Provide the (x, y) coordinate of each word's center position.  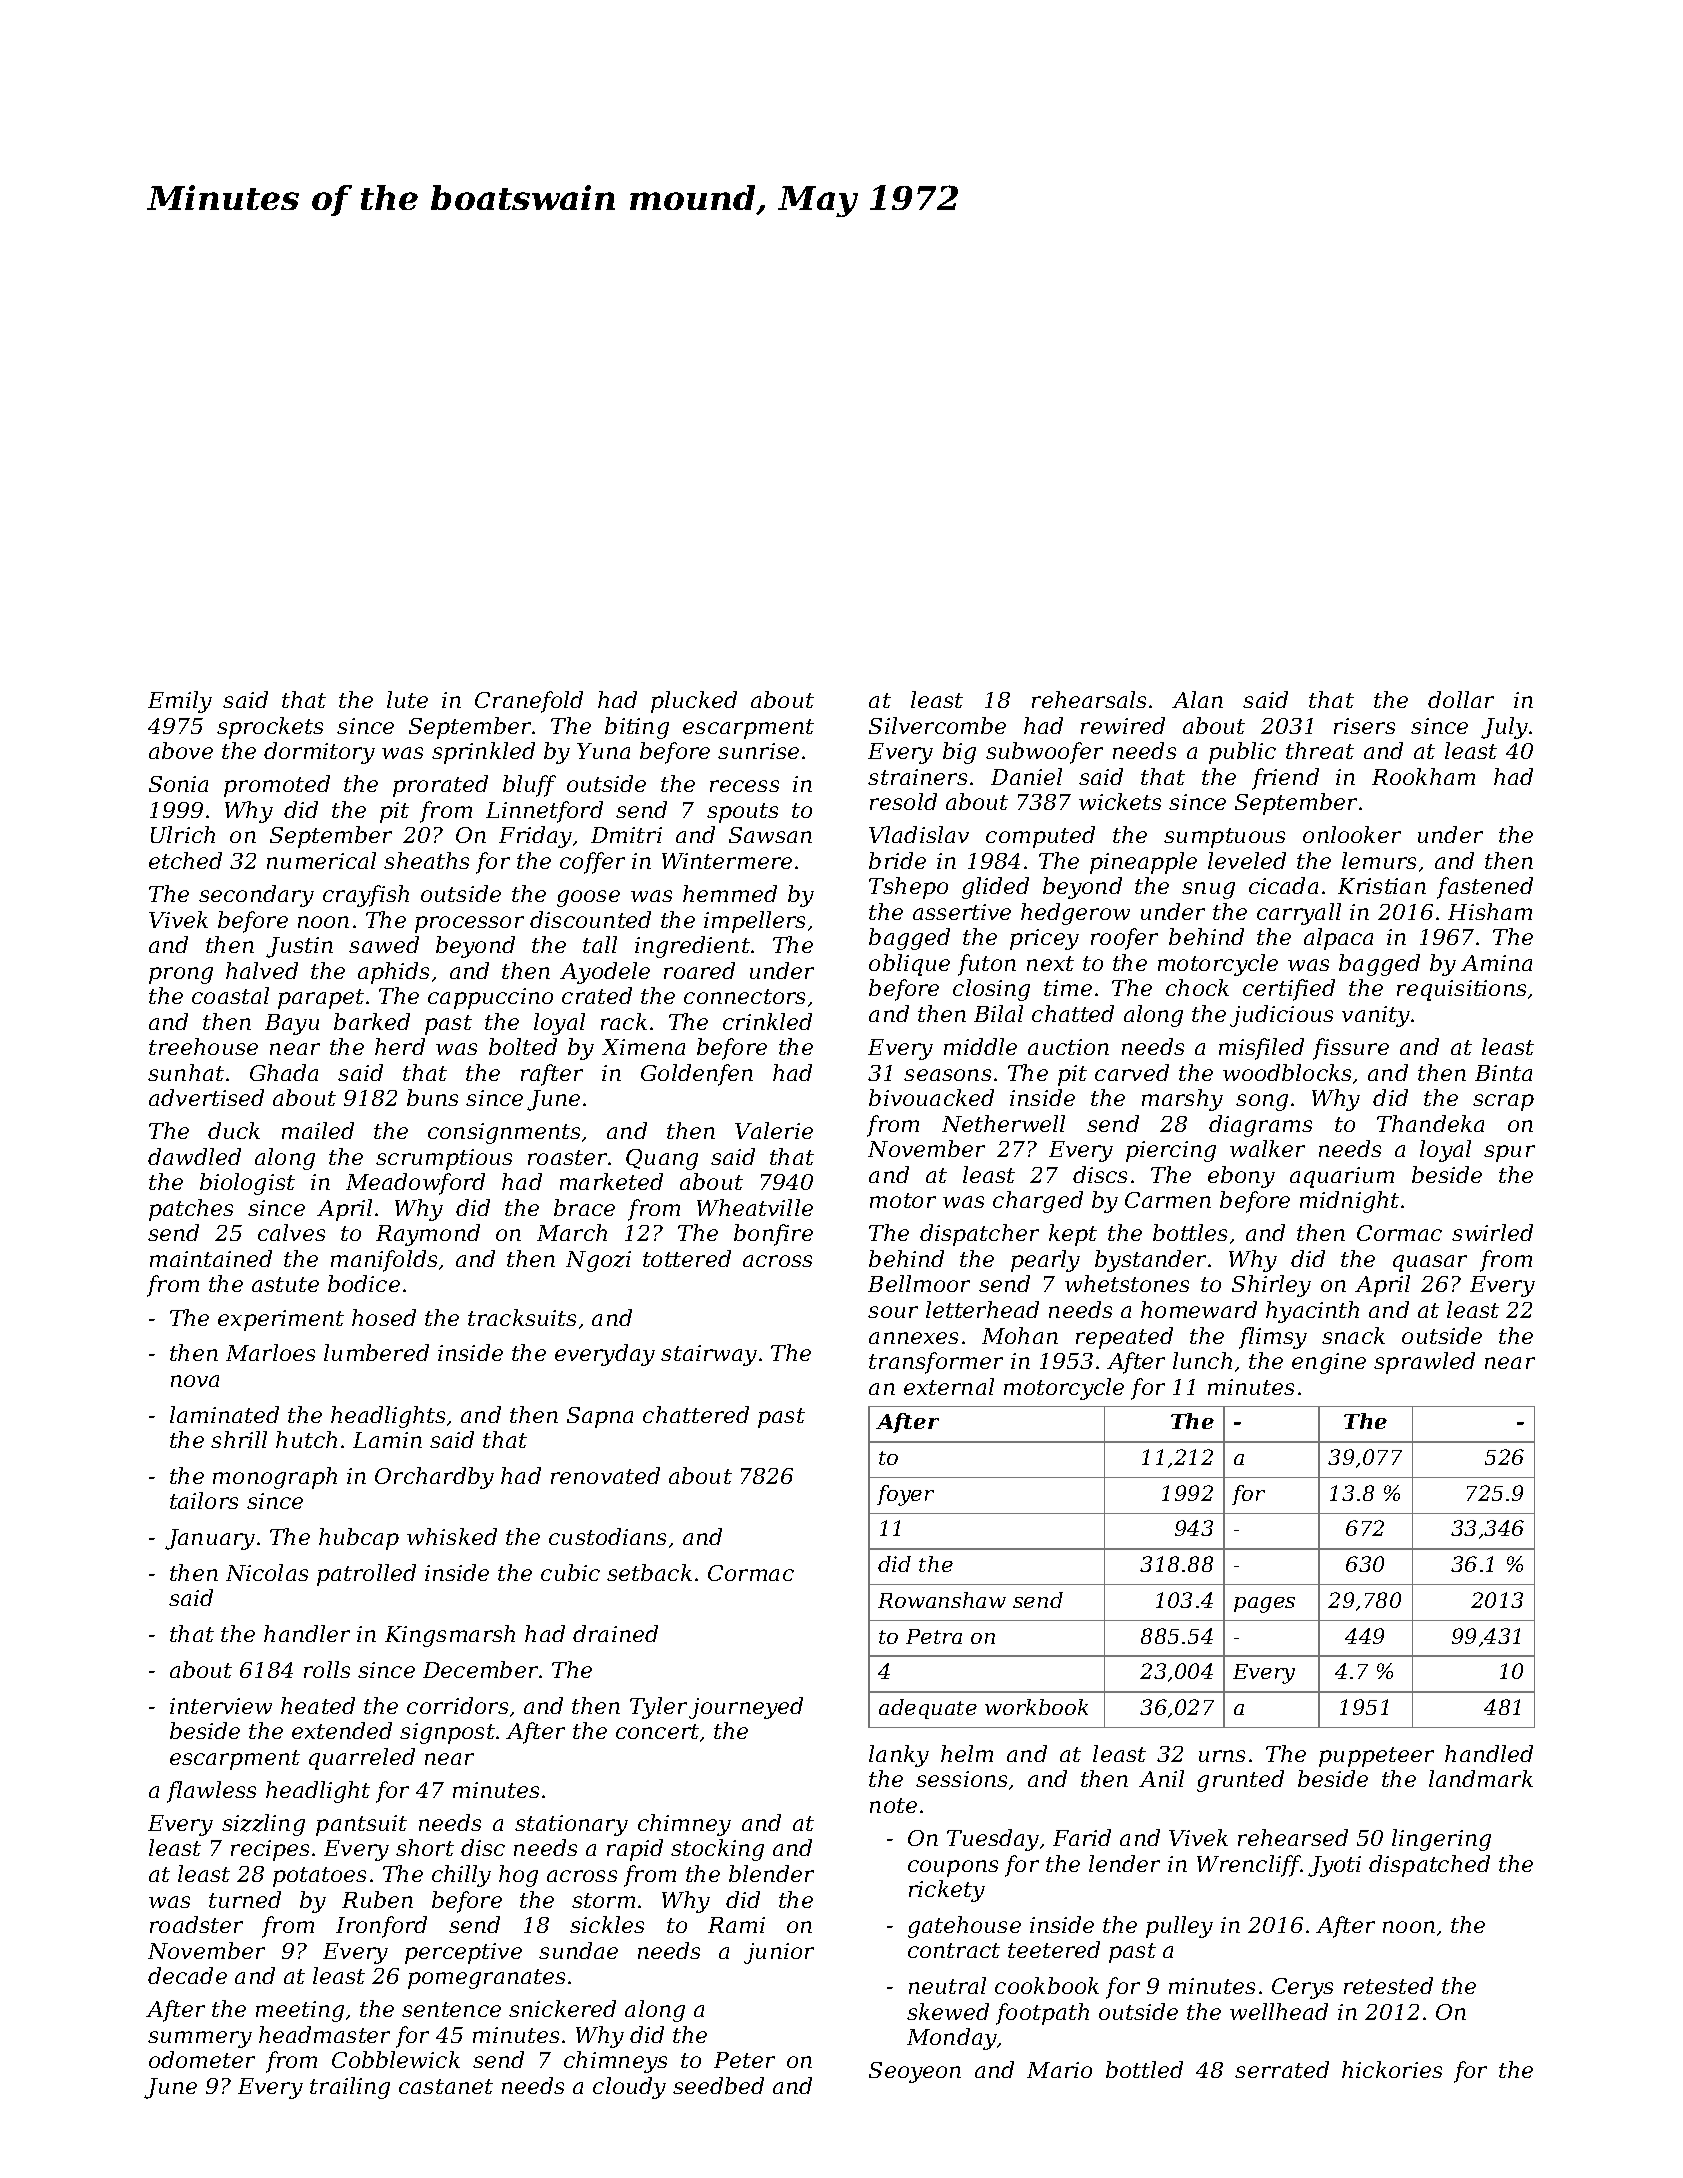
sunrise (758, 751)
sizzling (263, 1825)
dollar (1461, 699)
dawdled (194, 1156)
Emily (180, 702)
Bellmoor (919, 1283)
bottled (1144, 2069)
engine (1329, 1363)
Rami (736, 1925)
